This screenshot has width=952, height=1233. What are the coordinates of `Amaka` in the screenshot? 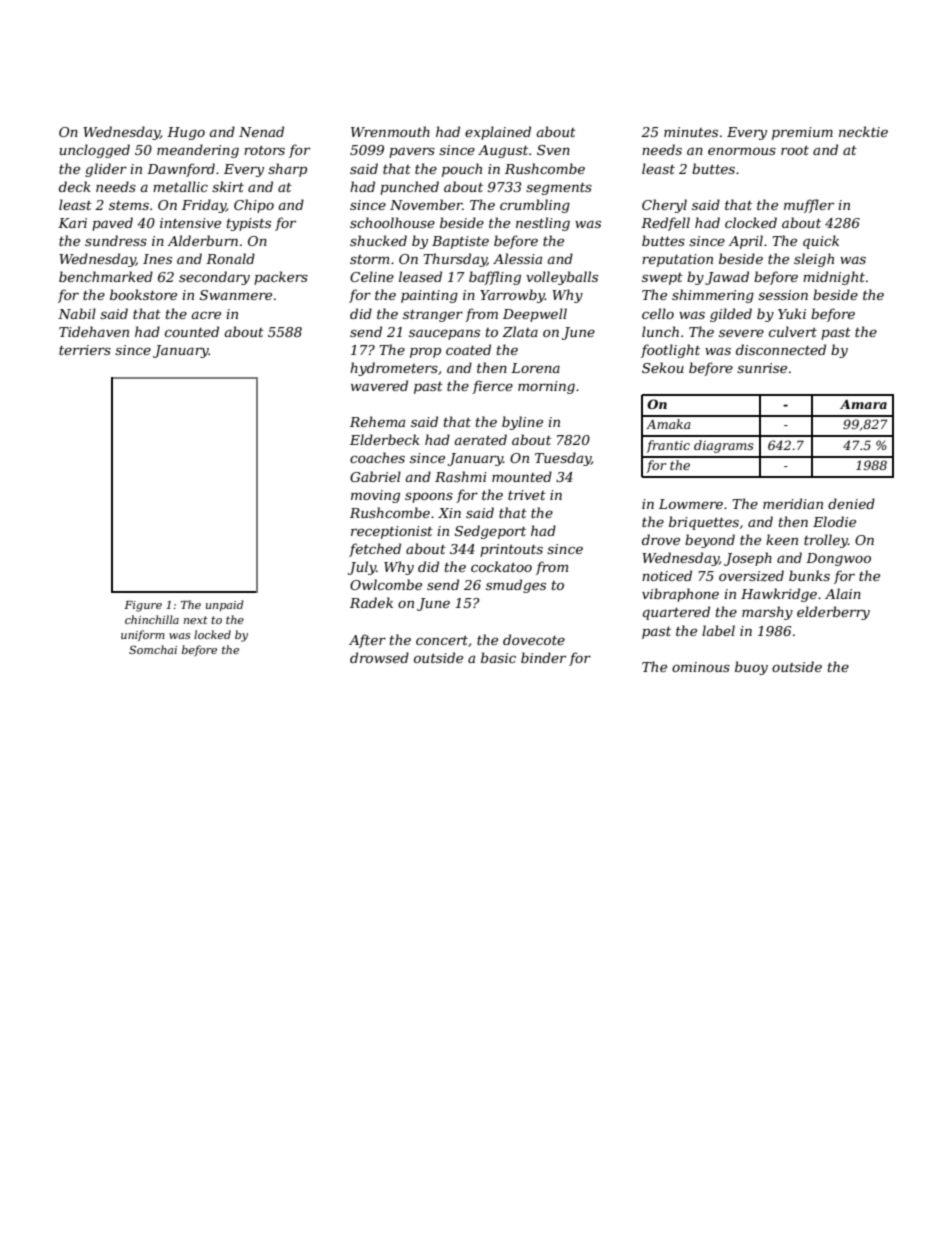 It's located at (668, 424).
